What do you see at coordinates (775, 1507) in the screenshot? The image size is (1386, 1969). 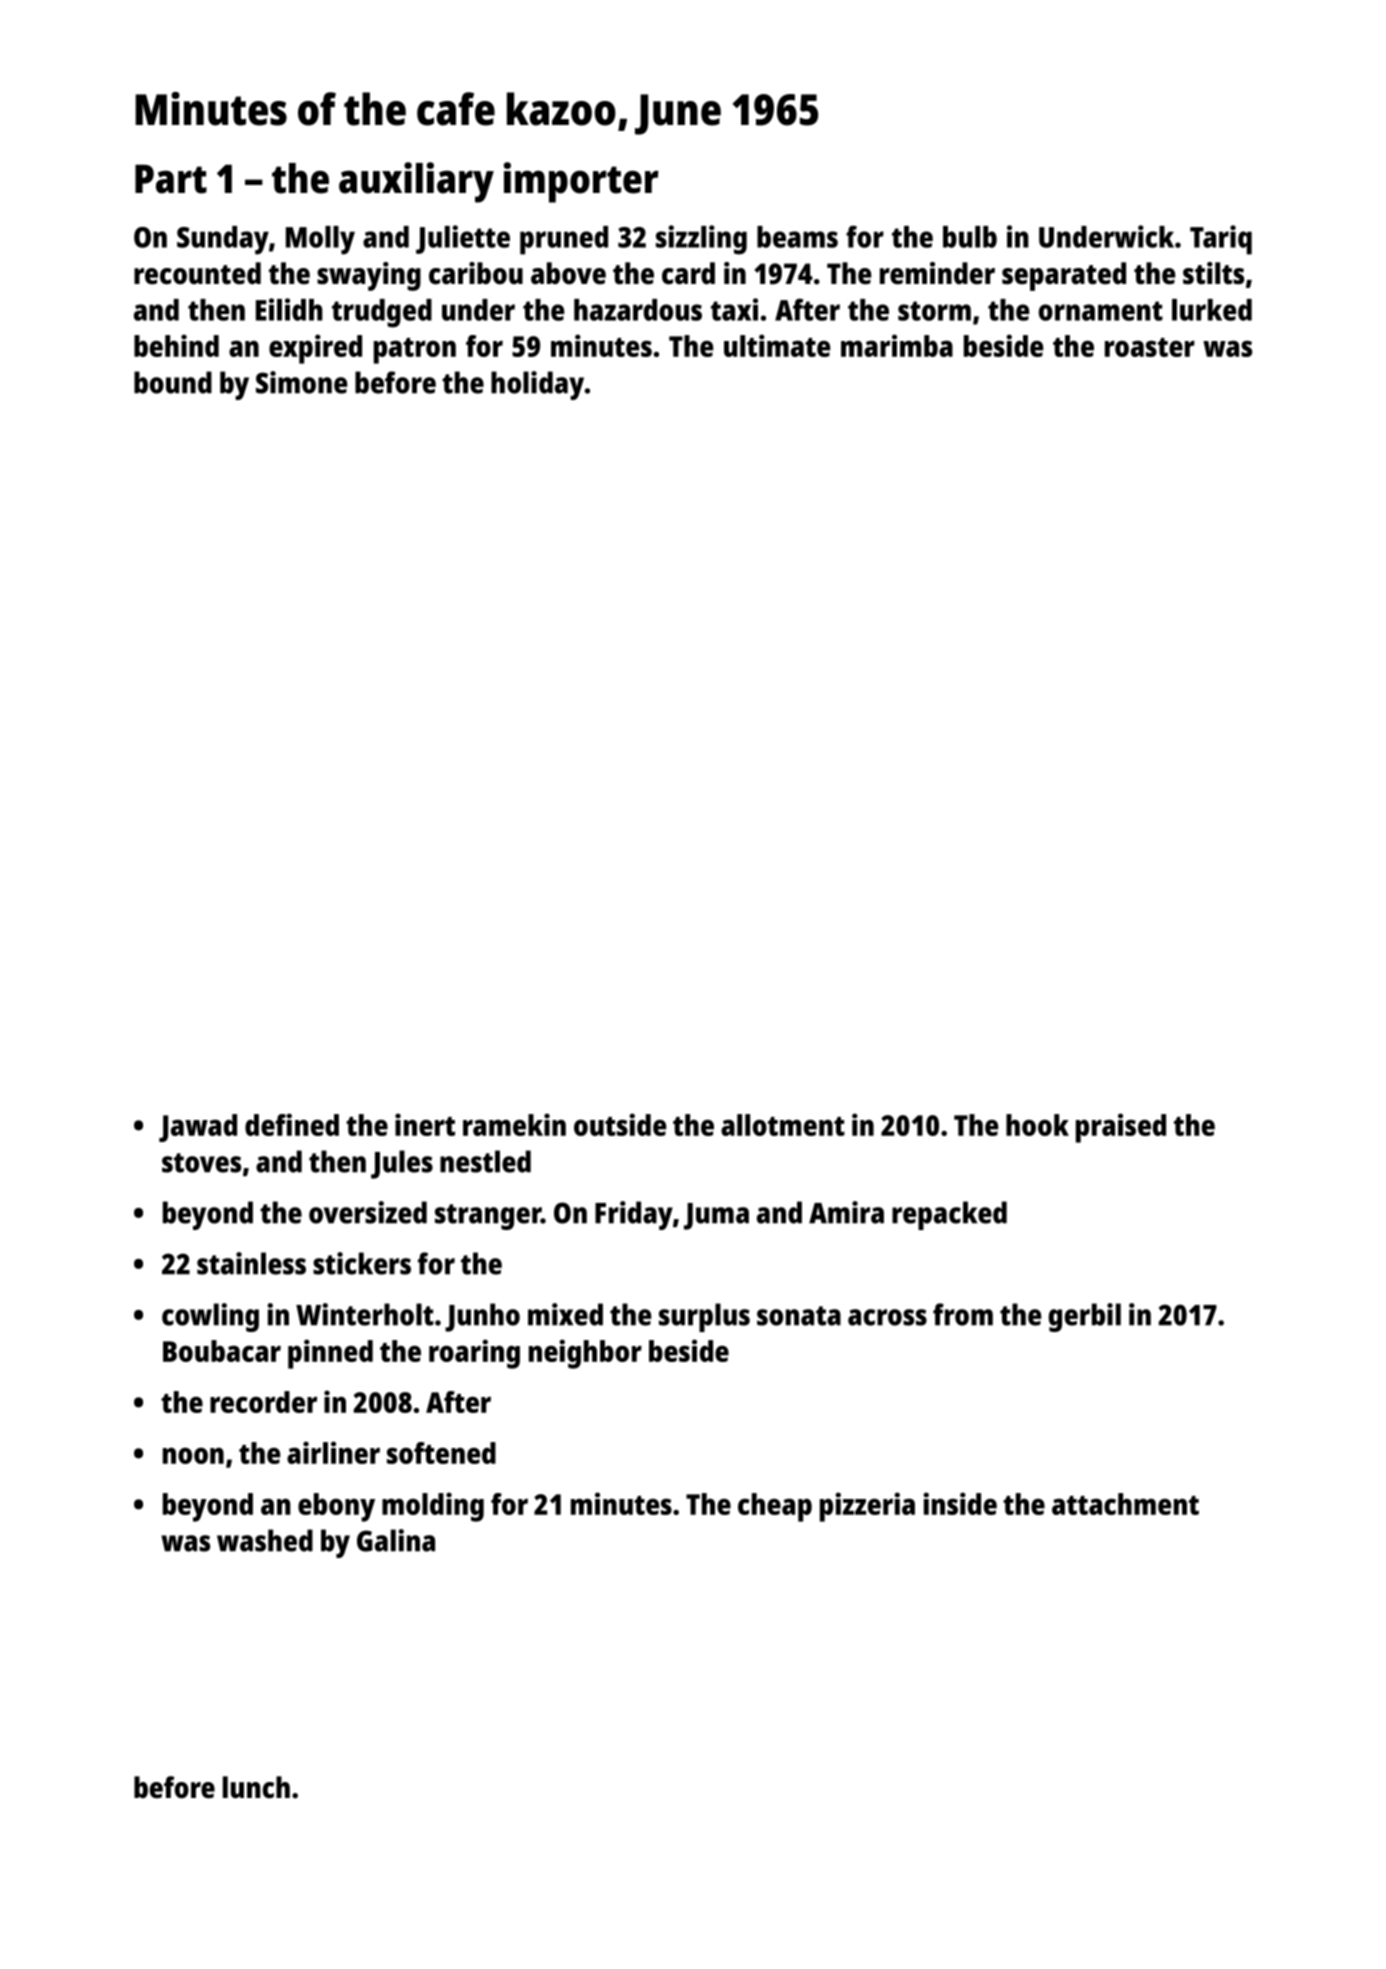 I see `cheap` at bounding box center [775, 1507].
